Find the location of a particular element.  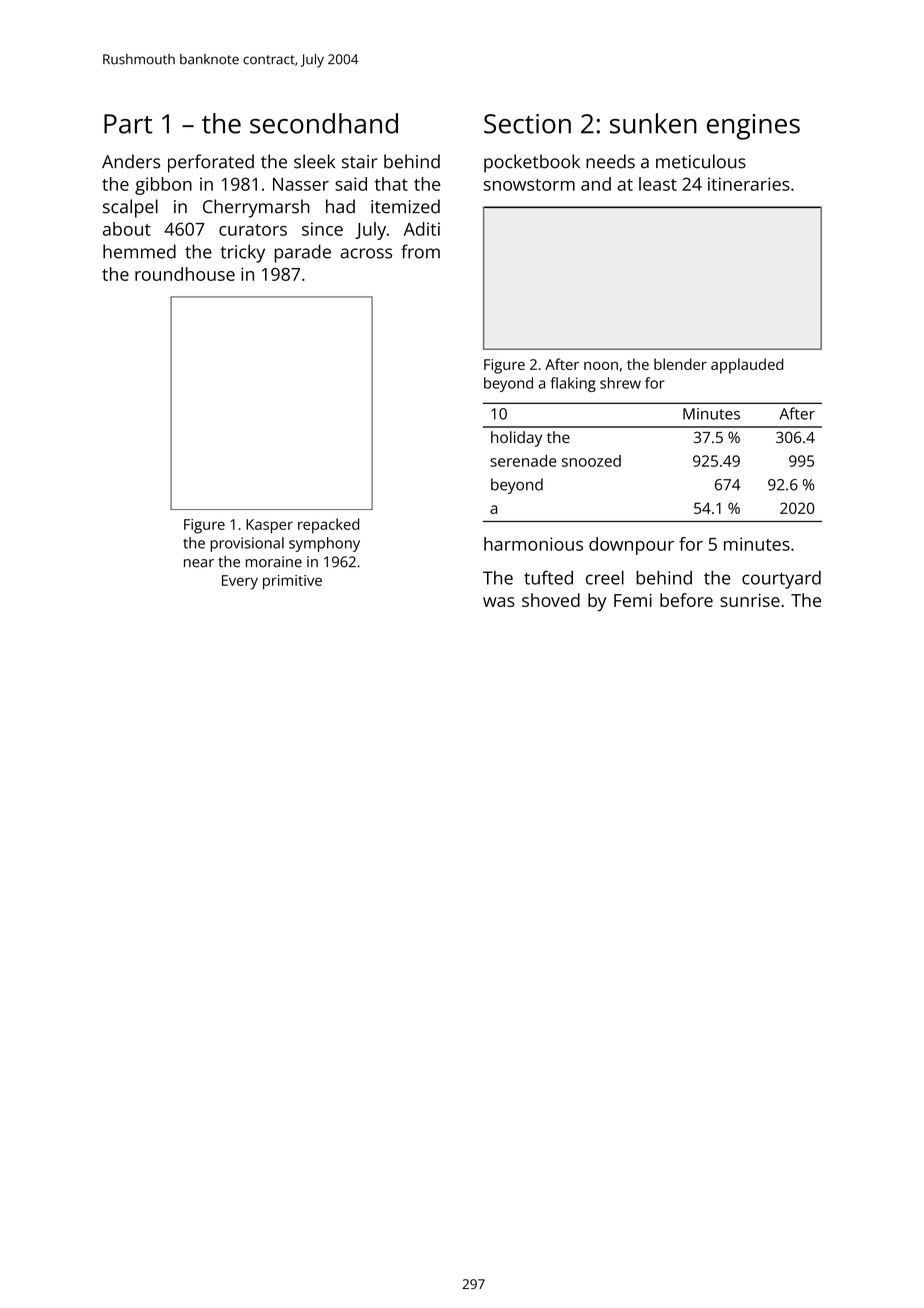

meticulous is located at coordinates (701, 161).
